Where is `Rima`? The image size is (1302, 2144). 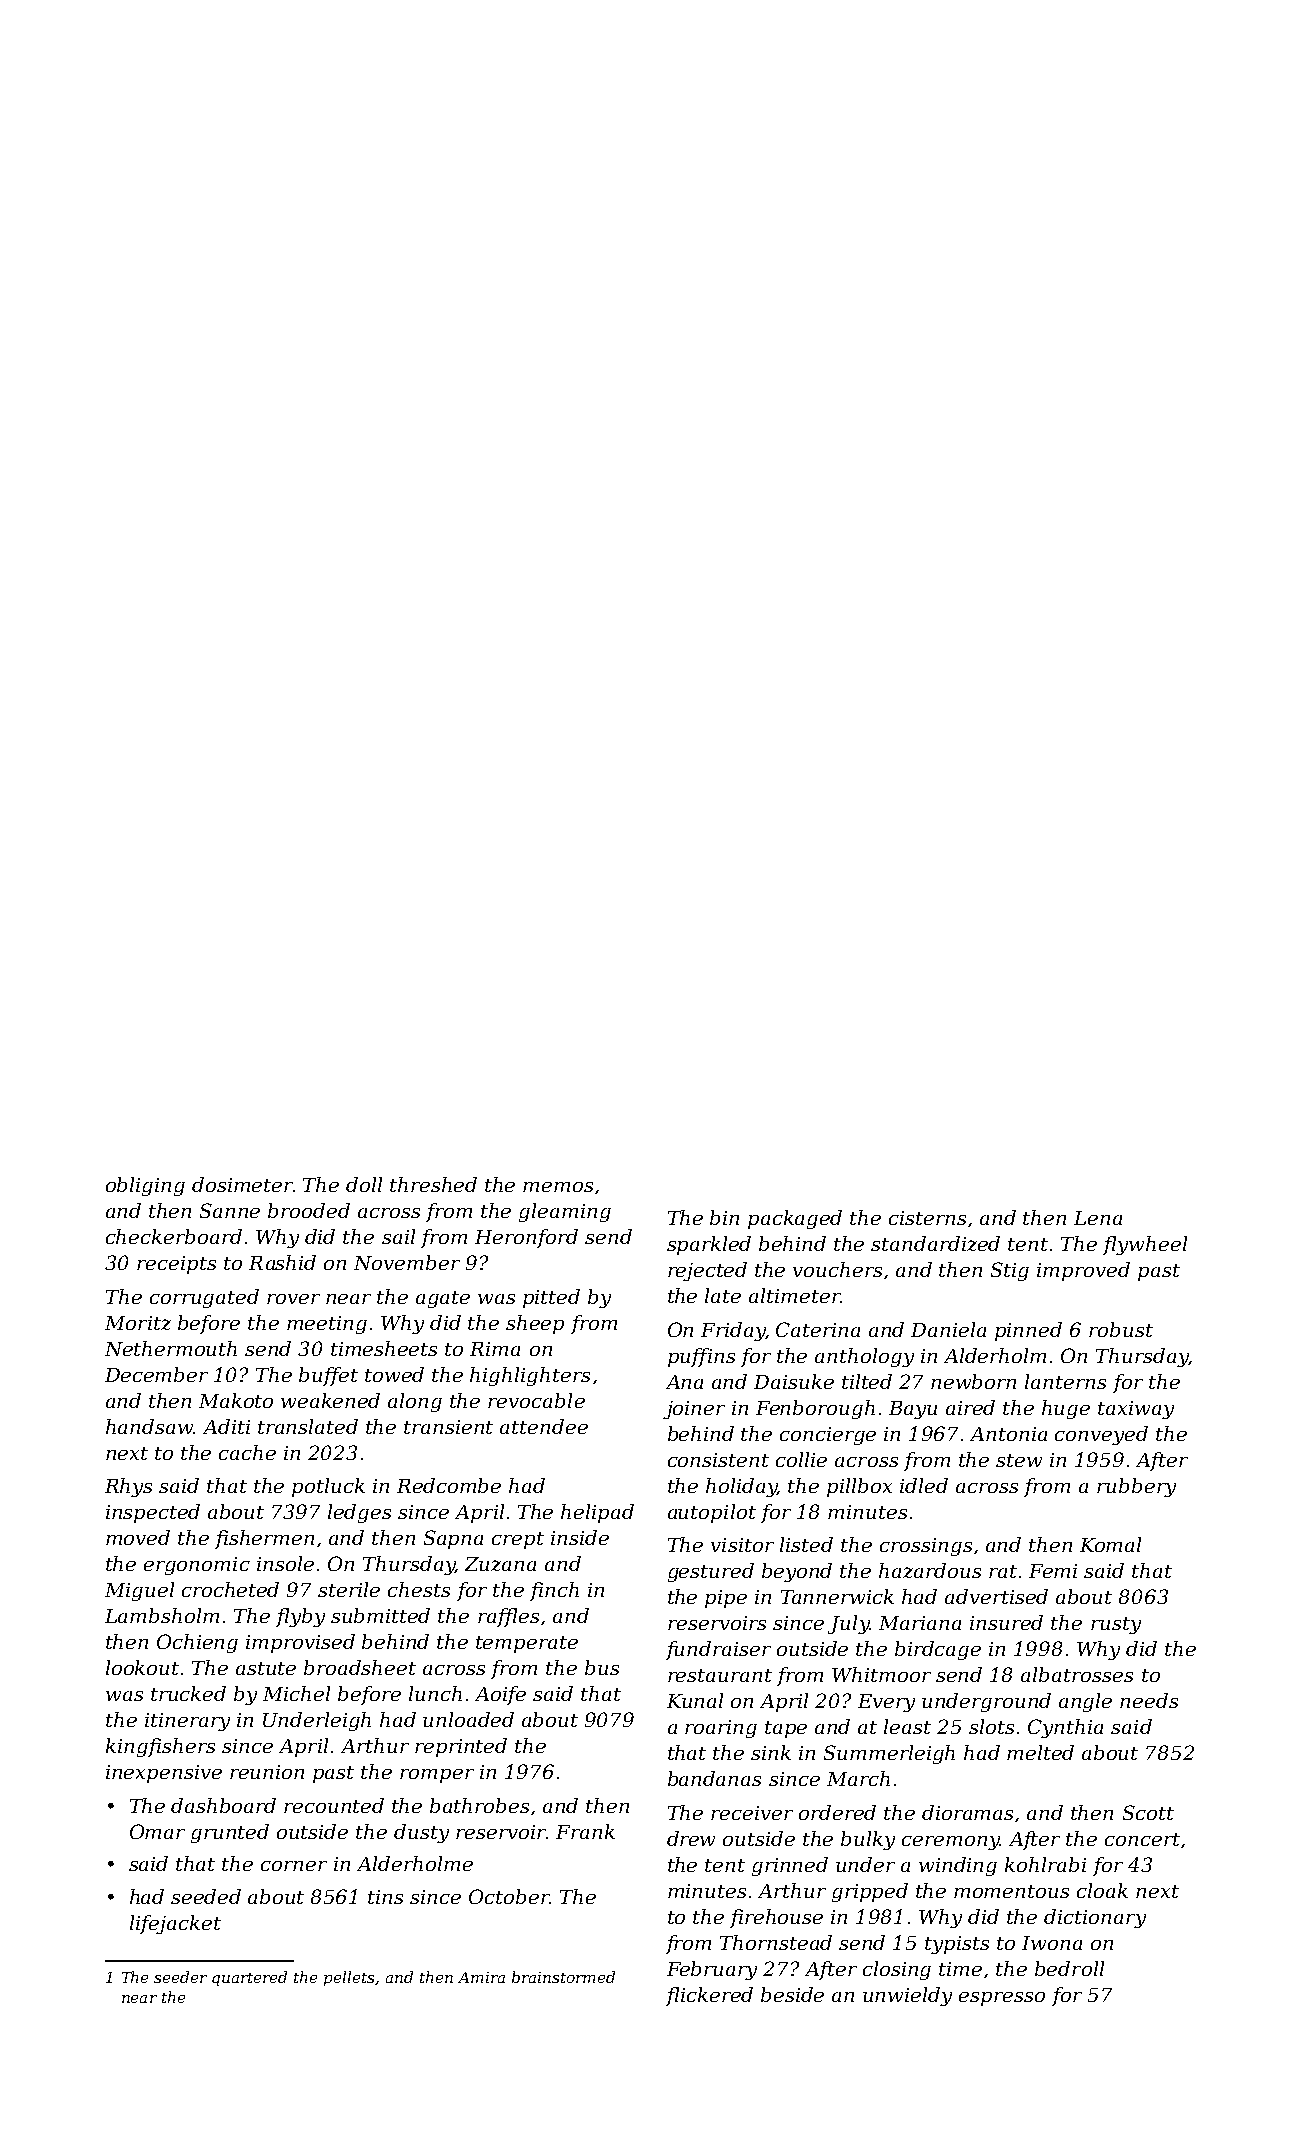 Rima is located at coordinates (495, 1349).
